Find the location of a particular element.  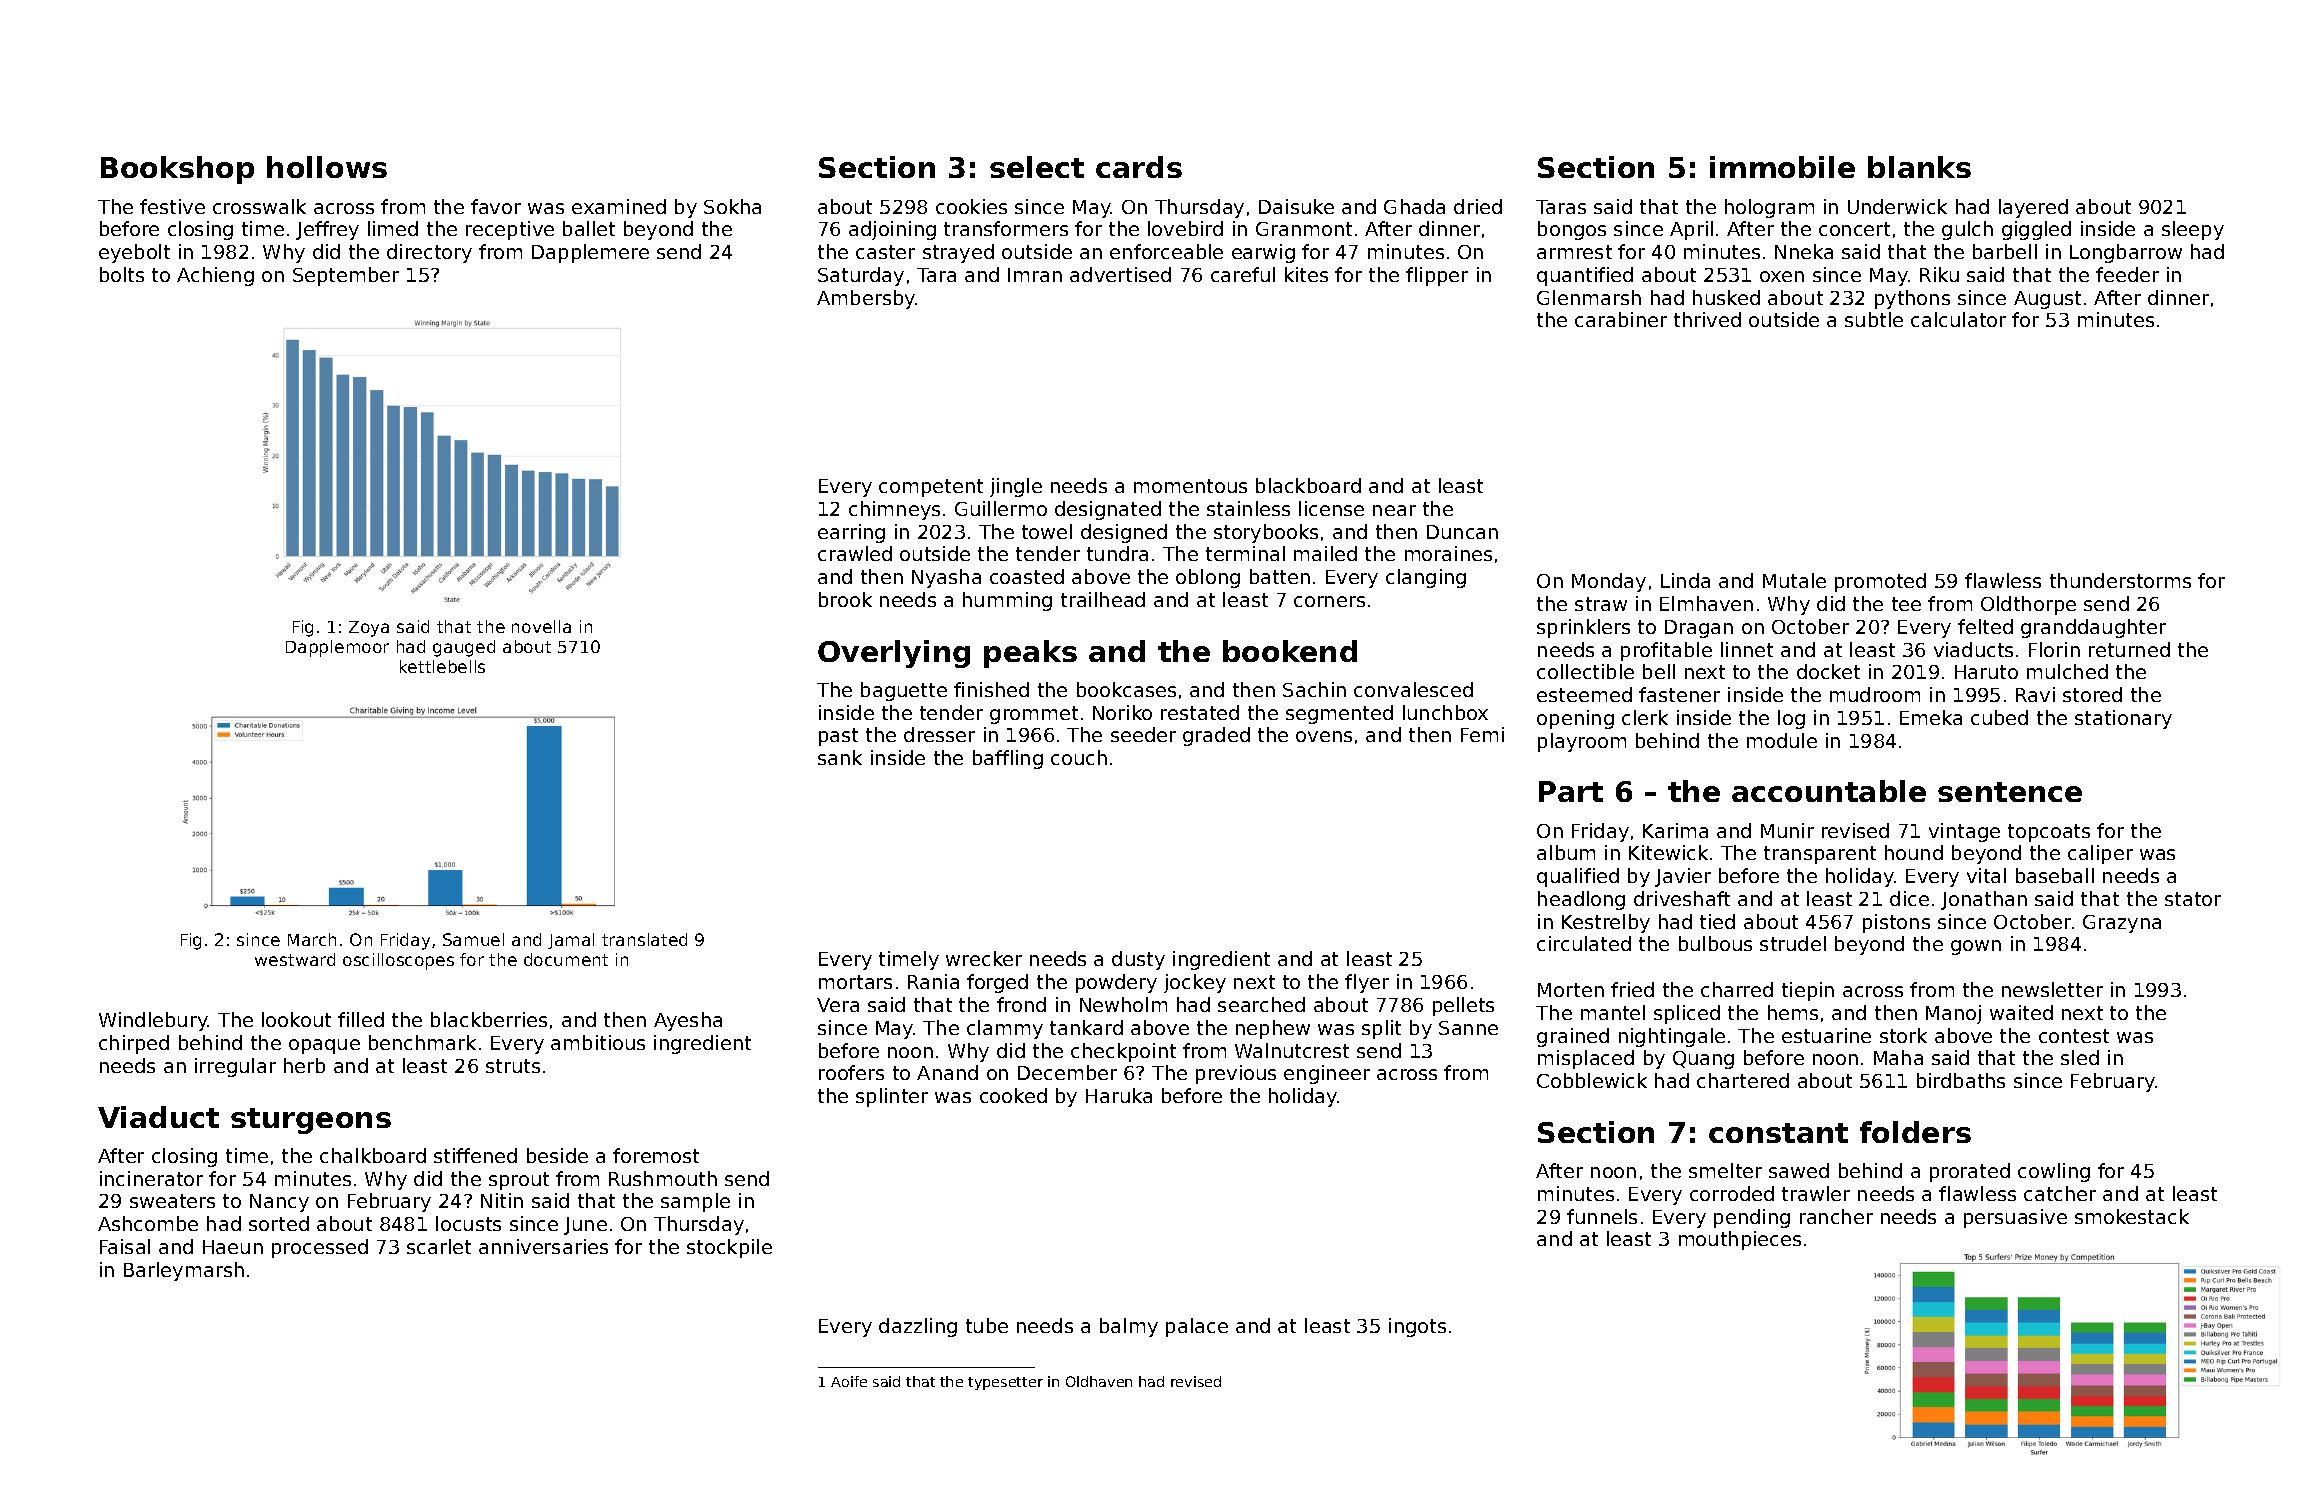

grommet is located at coordinates (1034, 715).
